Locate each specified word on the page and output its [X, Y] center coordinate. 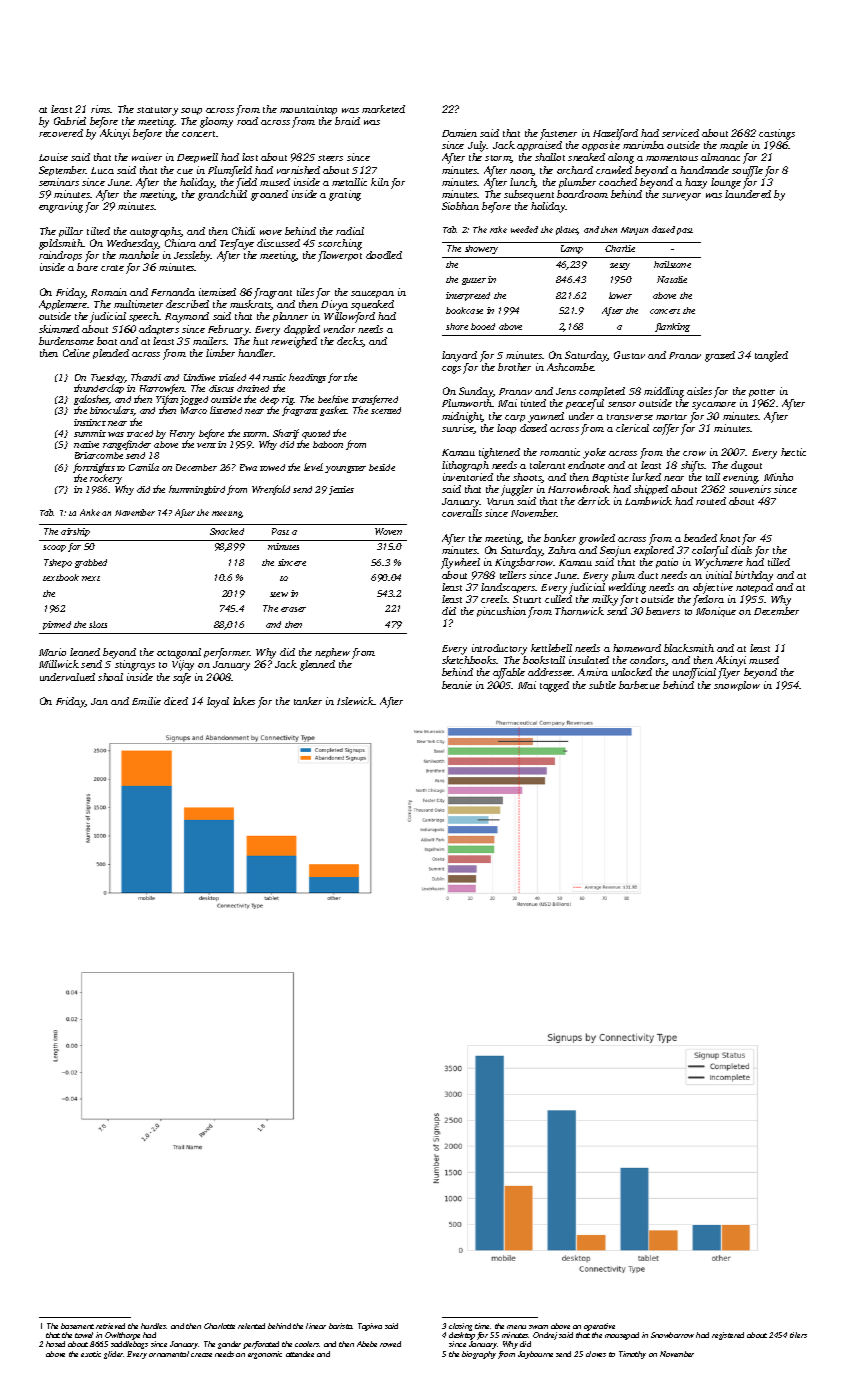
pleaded [111, 354]
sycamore [714, 406]
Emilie [146, 701]
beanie [457, 685]
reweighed [294, 342]
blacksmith [689, 648]
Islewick [355, 701]
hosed [55, 1344]
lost [250, 157]
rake [498, 229]
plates [567, 230]
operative [599, 1327]
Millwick [59, 664]
